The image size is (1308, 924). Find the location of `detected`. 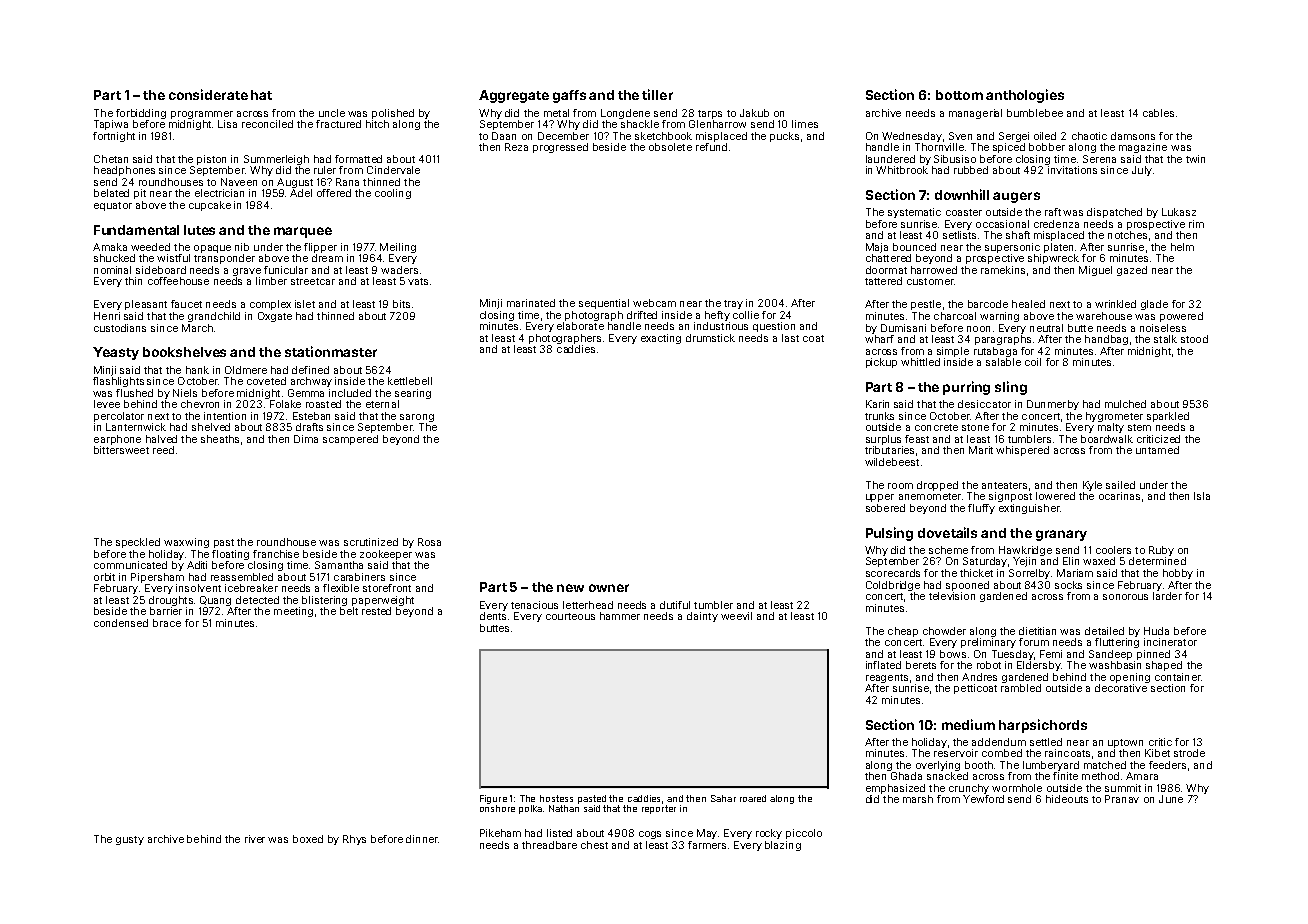

detected is located at coordinates (257, 600).
